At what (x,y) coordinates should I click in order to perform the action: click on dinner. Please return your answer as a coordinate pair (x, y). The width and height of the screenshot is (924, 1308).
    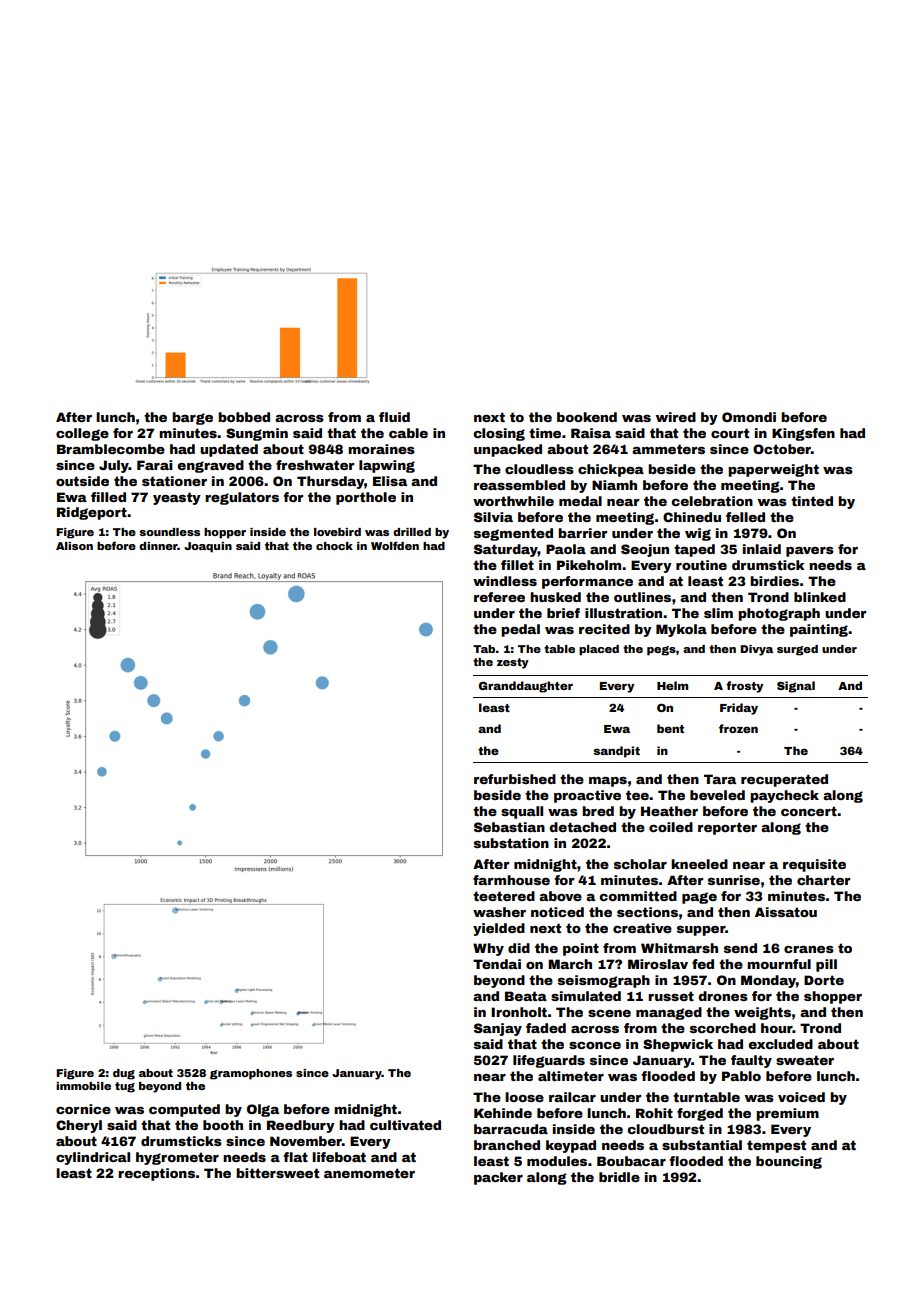
    Looking at the image, I should click on (158, 546).
